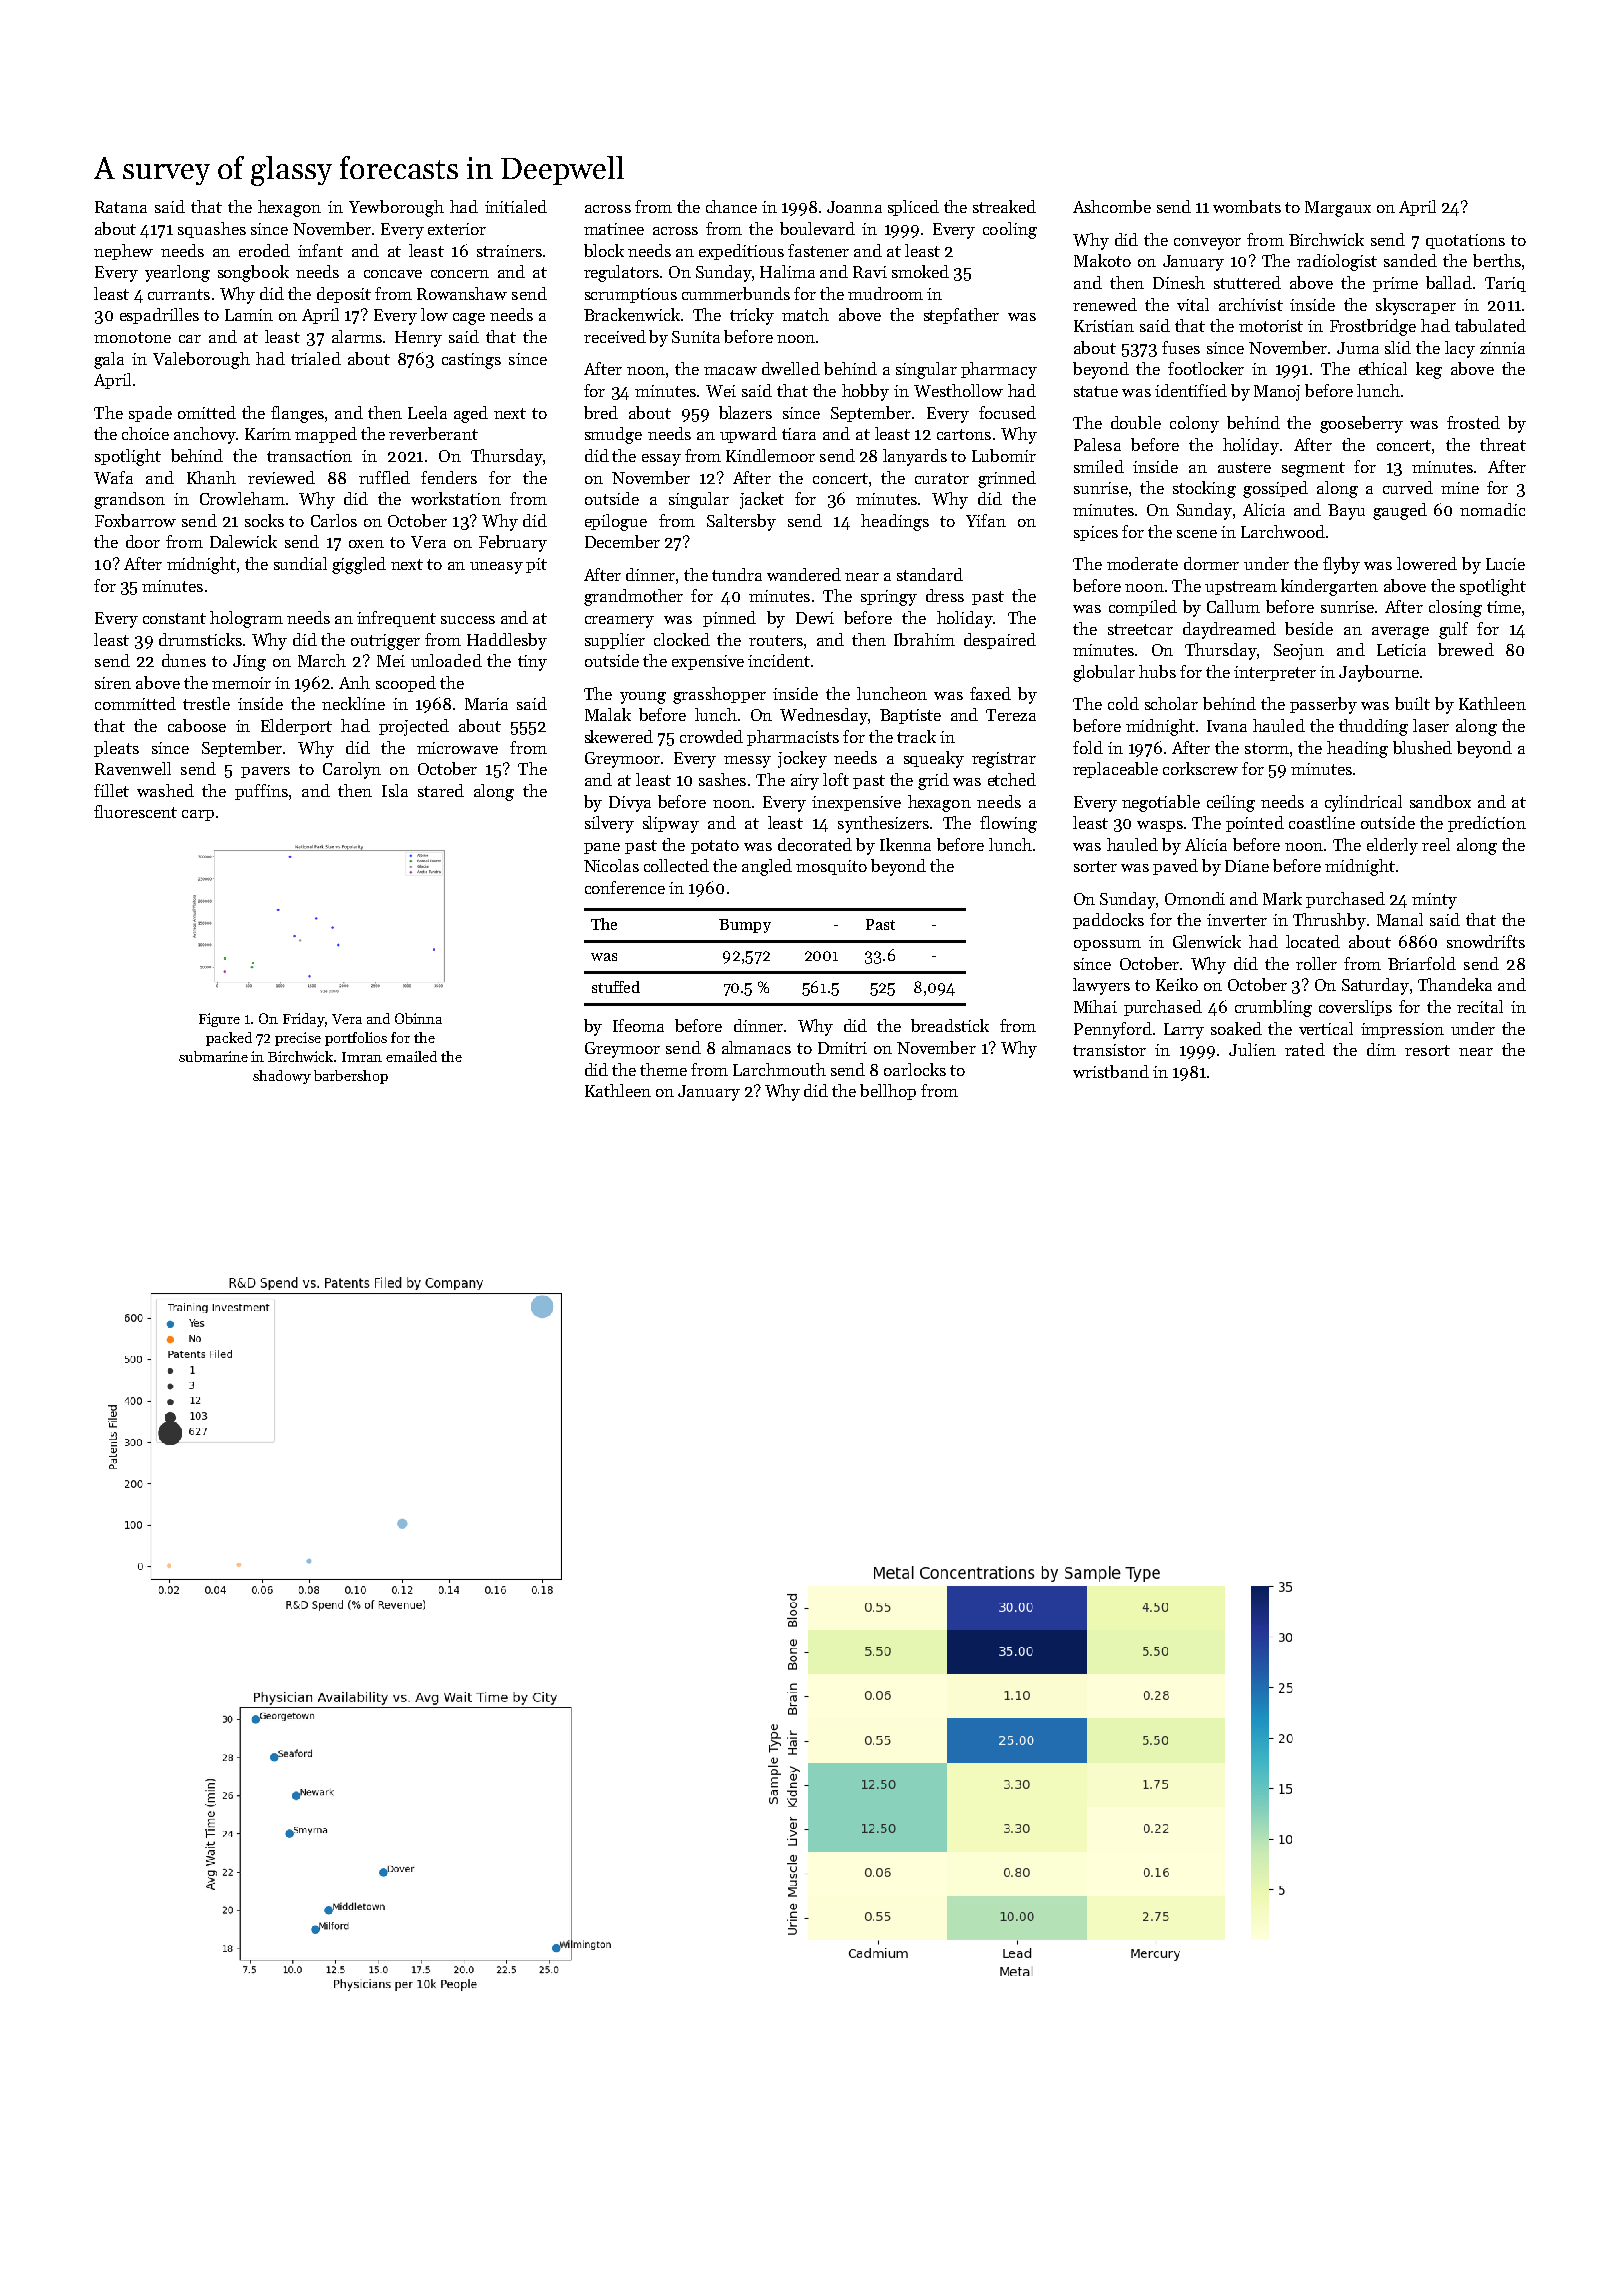 This image has height=2292, width=1620. Describe the element at coordinates (159, 316) in the image. I see `espadrilles` at that location.
